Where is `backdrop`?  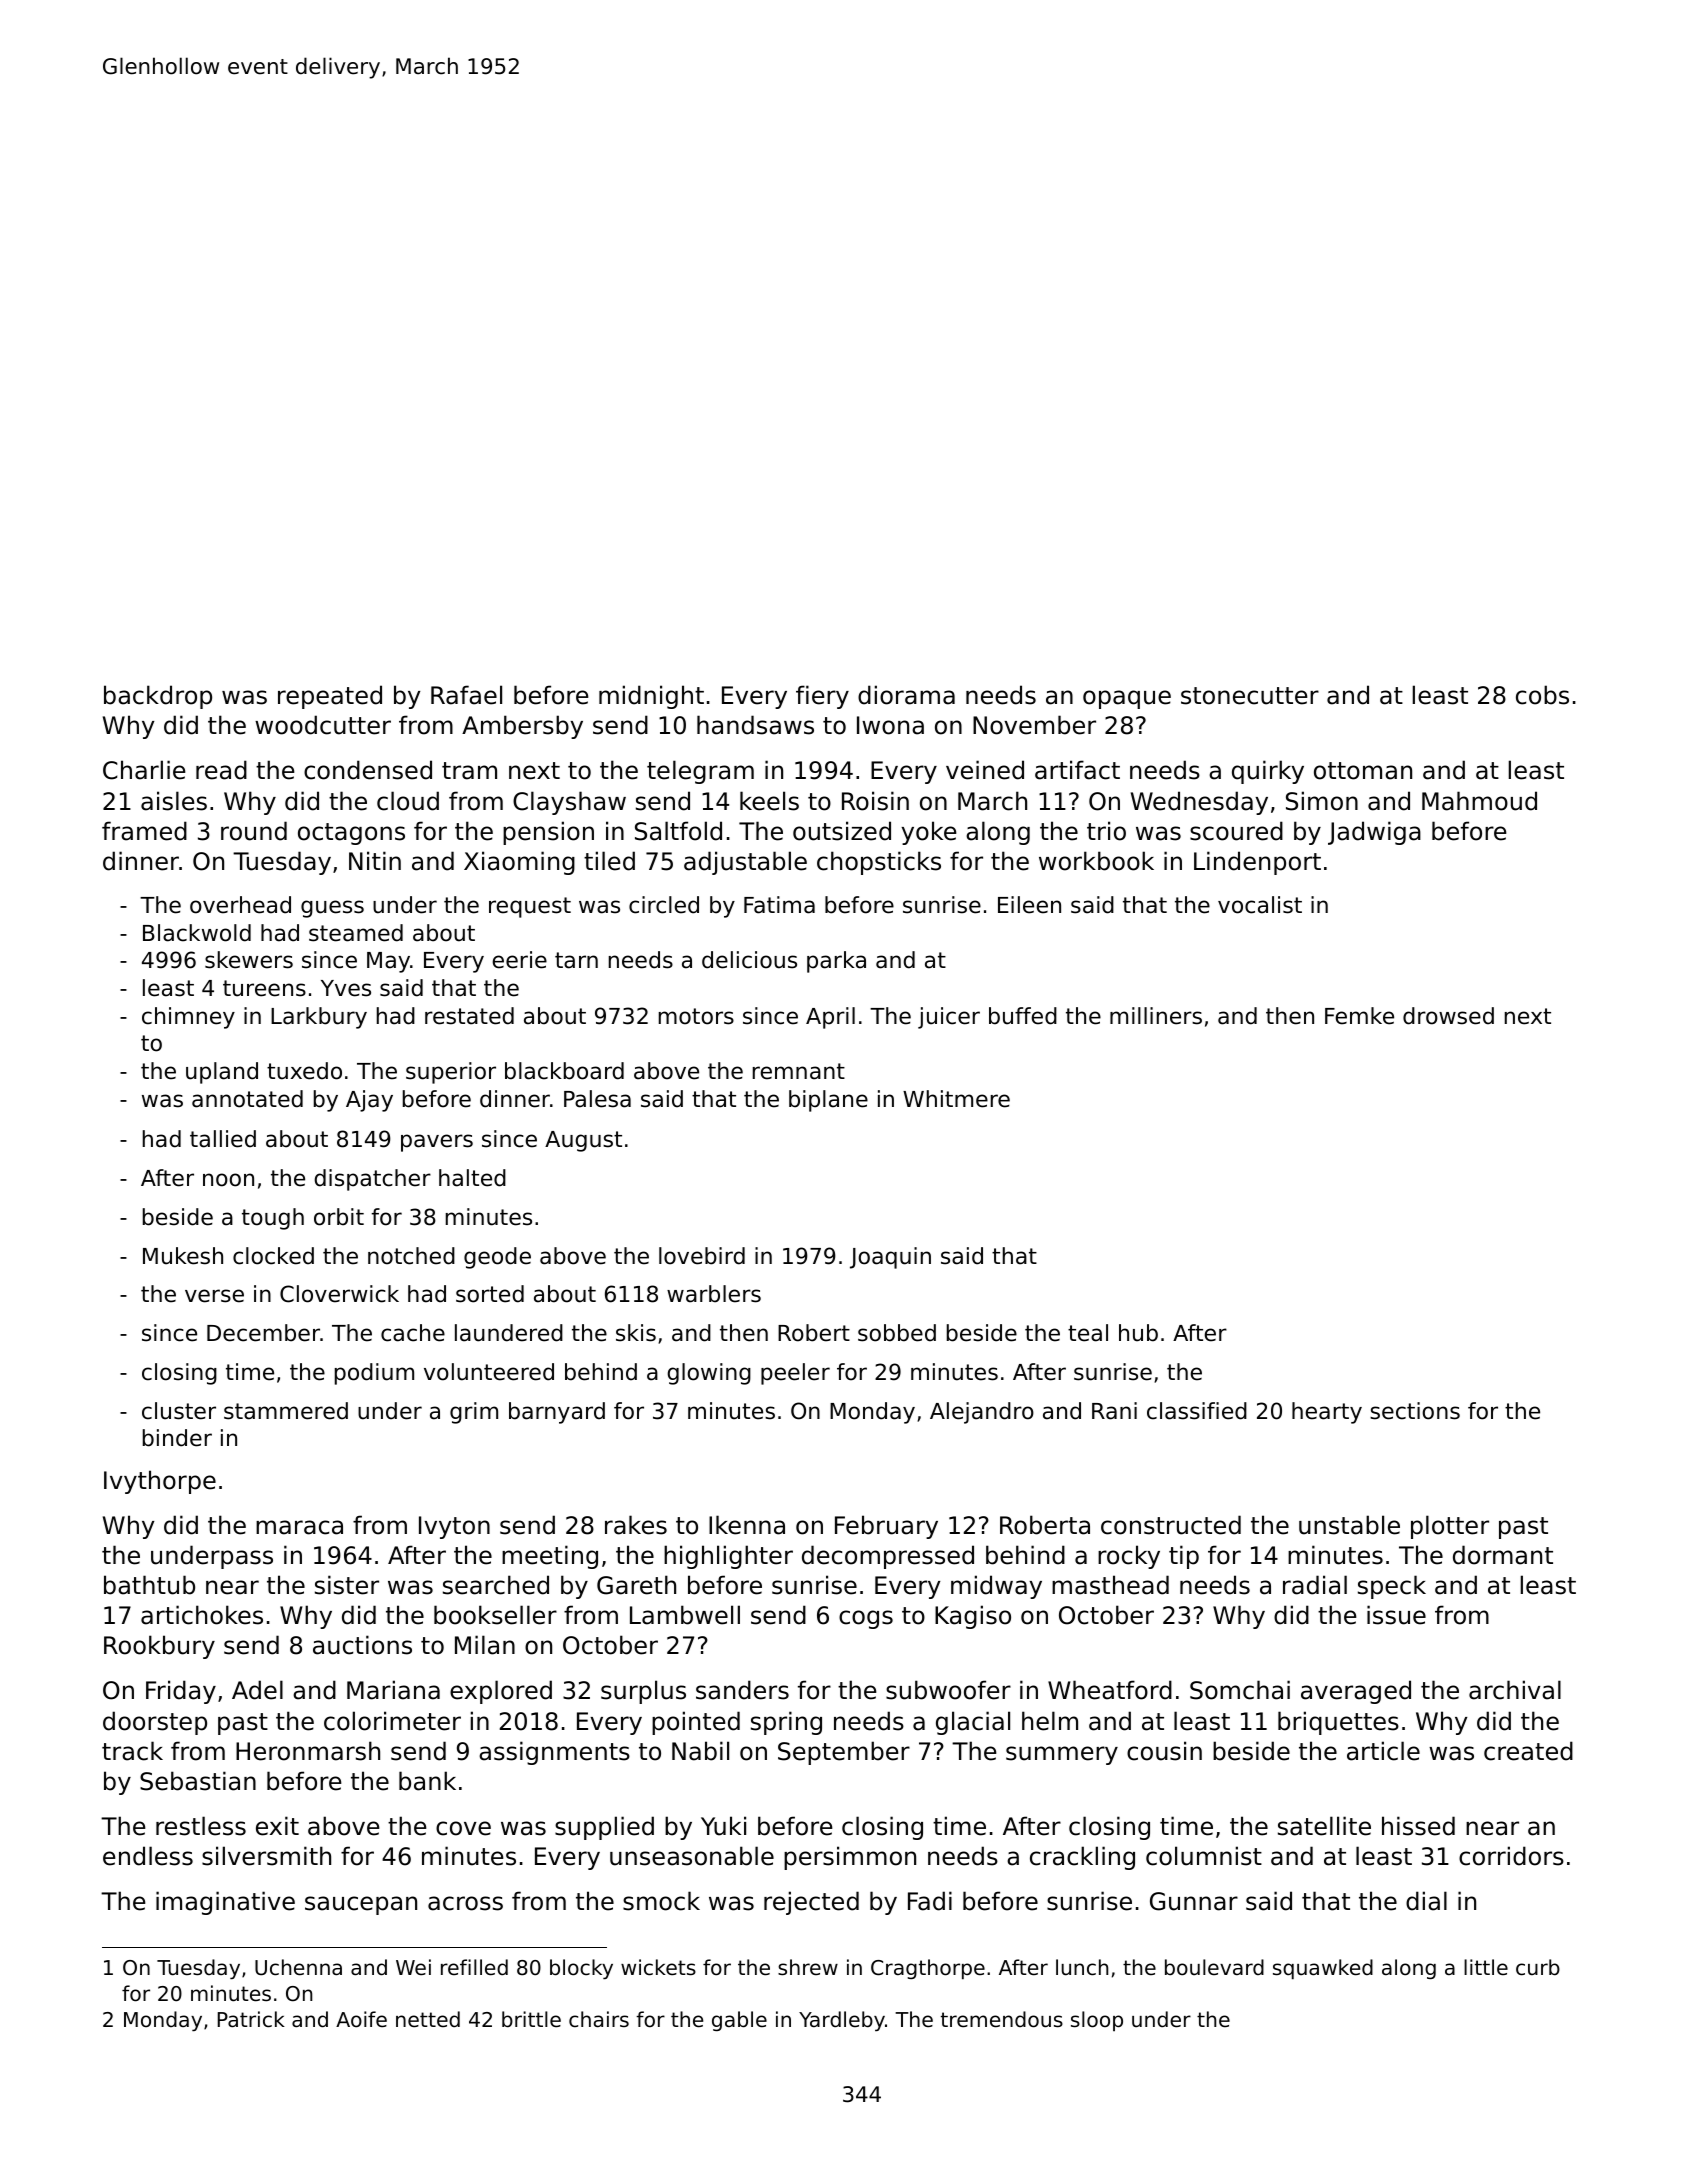 backdrop is located at coordinates (158, 697).
